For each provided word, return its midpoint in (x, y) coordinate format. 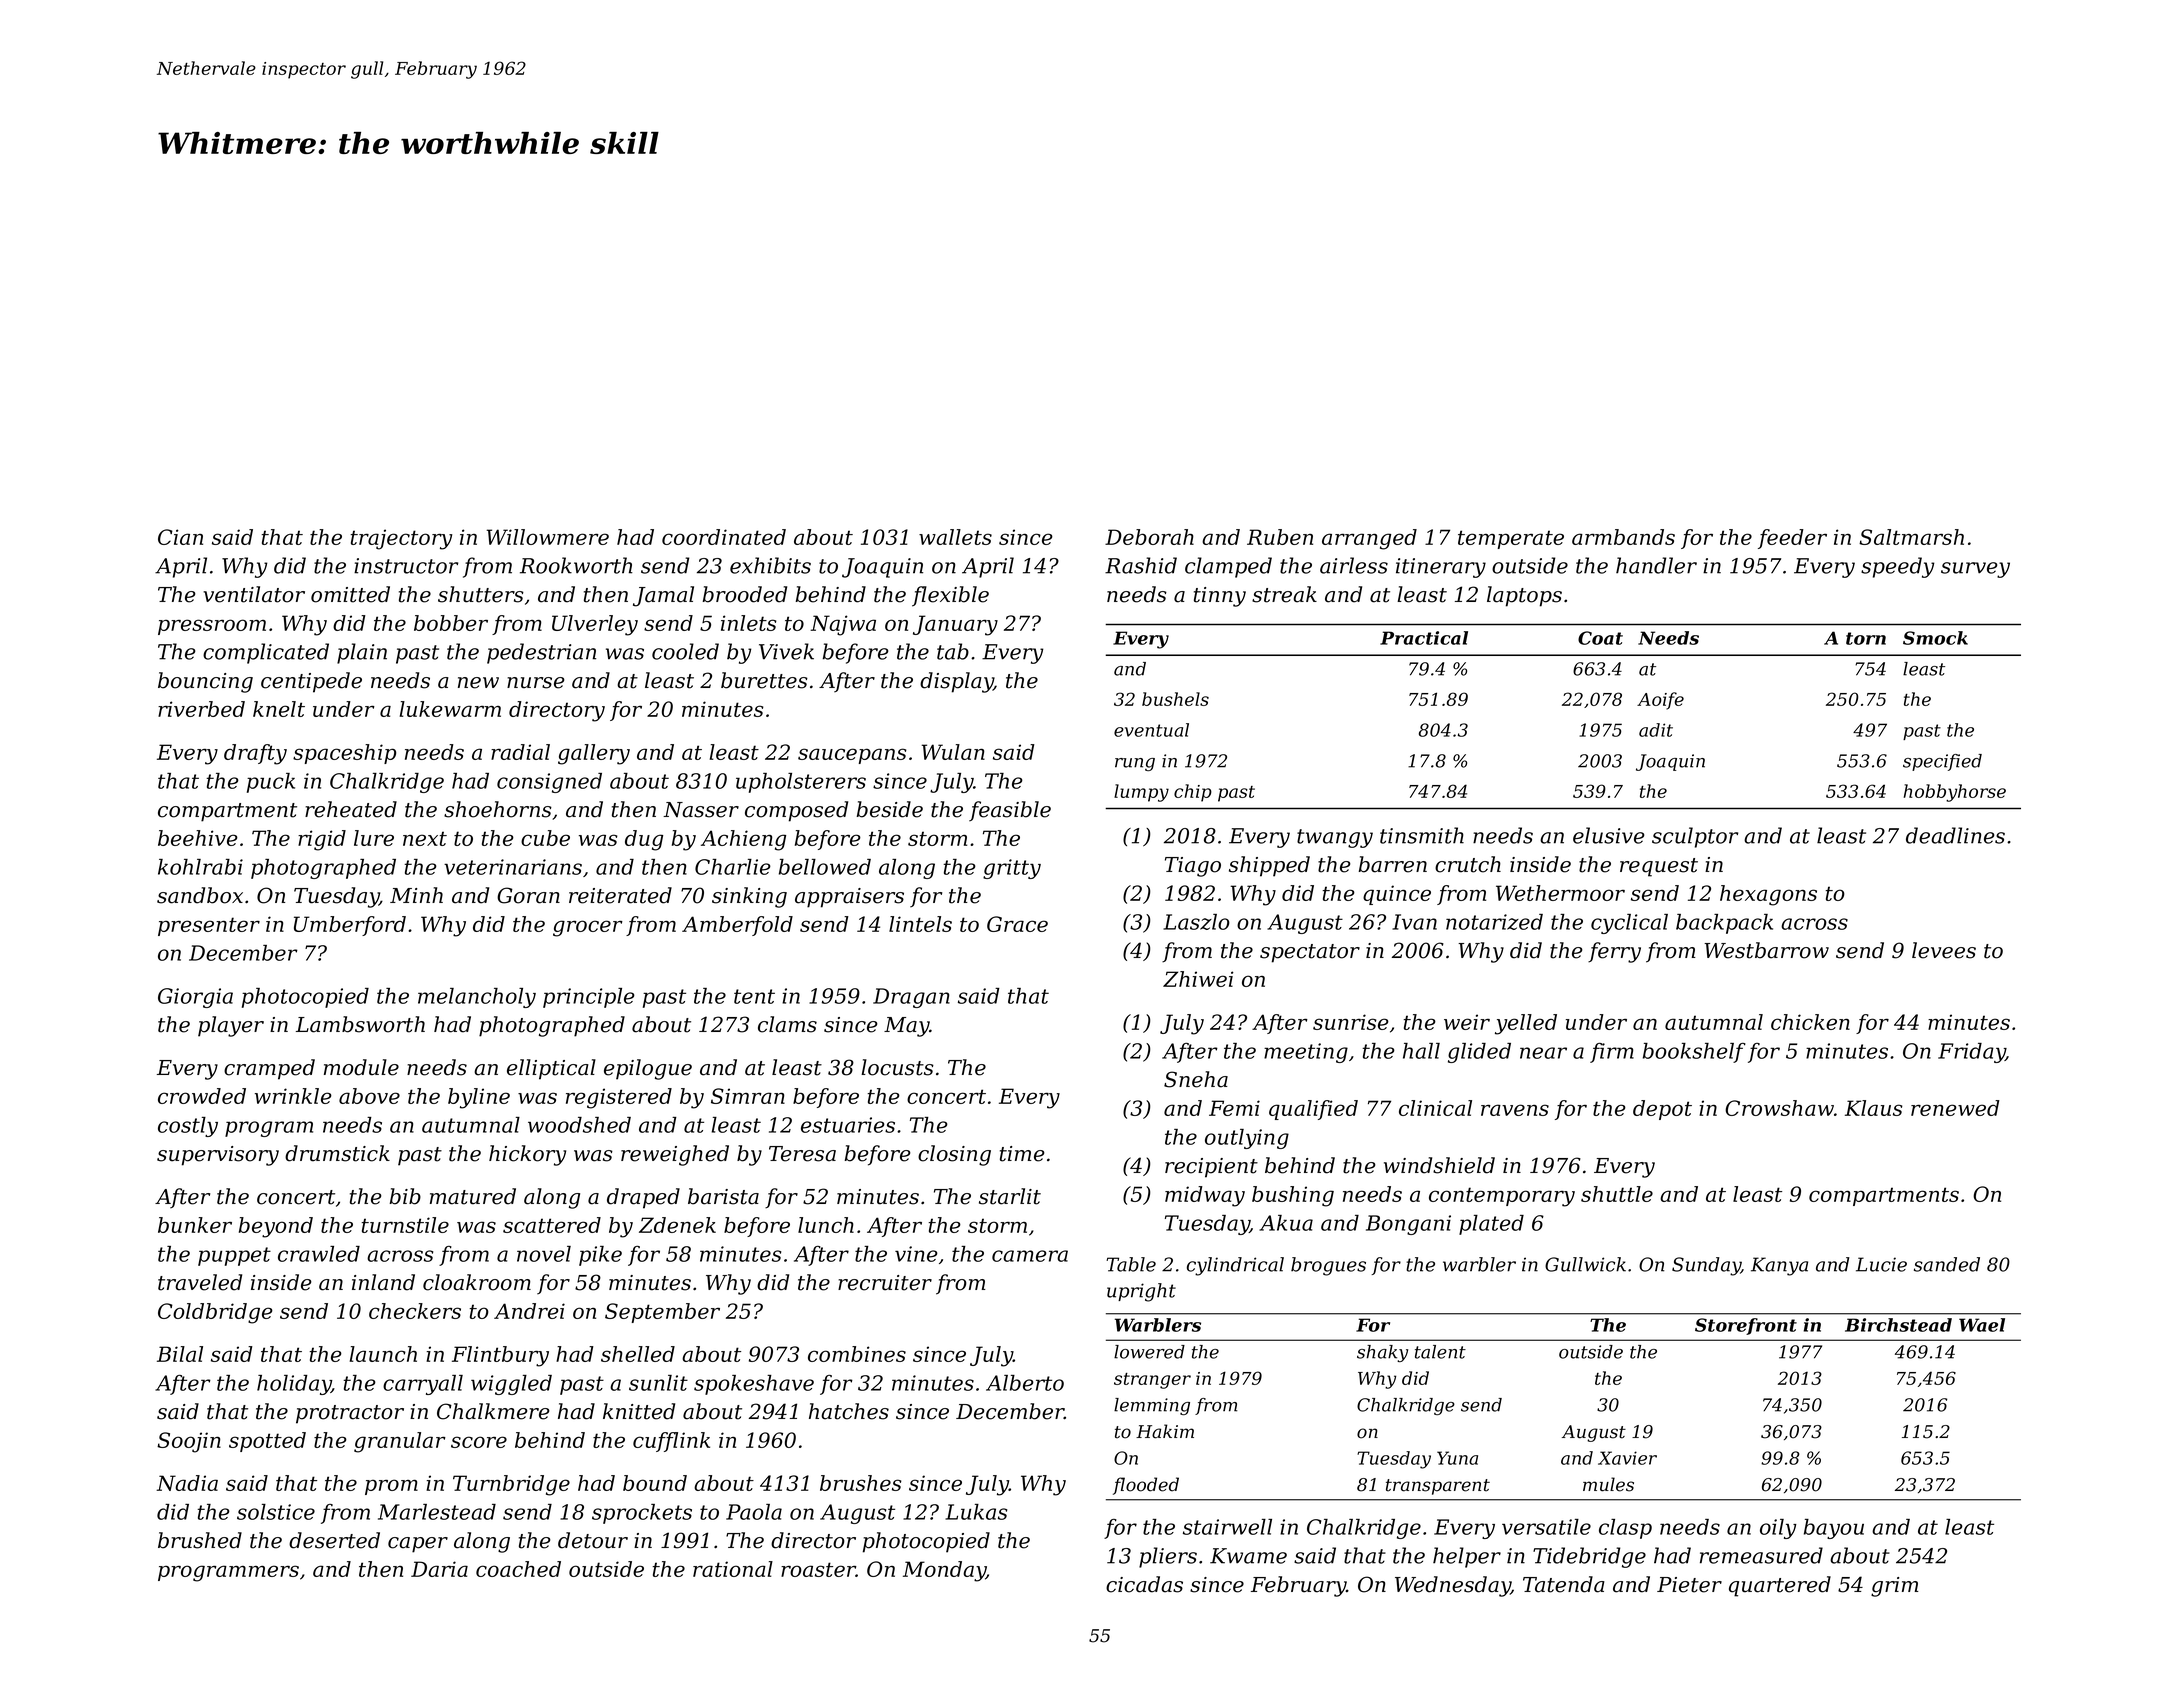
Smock (1935, 638)
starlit (1010, 1196)
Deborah (1149, 537)
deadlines (1955, 835)
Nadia (187, 1483)
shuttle (1617, 1194)
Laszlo (1196, 922)
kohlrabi (200, 867)
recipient (1211, 1168)
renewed (1955, 1108)
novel (544, 1254)
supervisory (218, 1156)
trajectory (401, 539)
